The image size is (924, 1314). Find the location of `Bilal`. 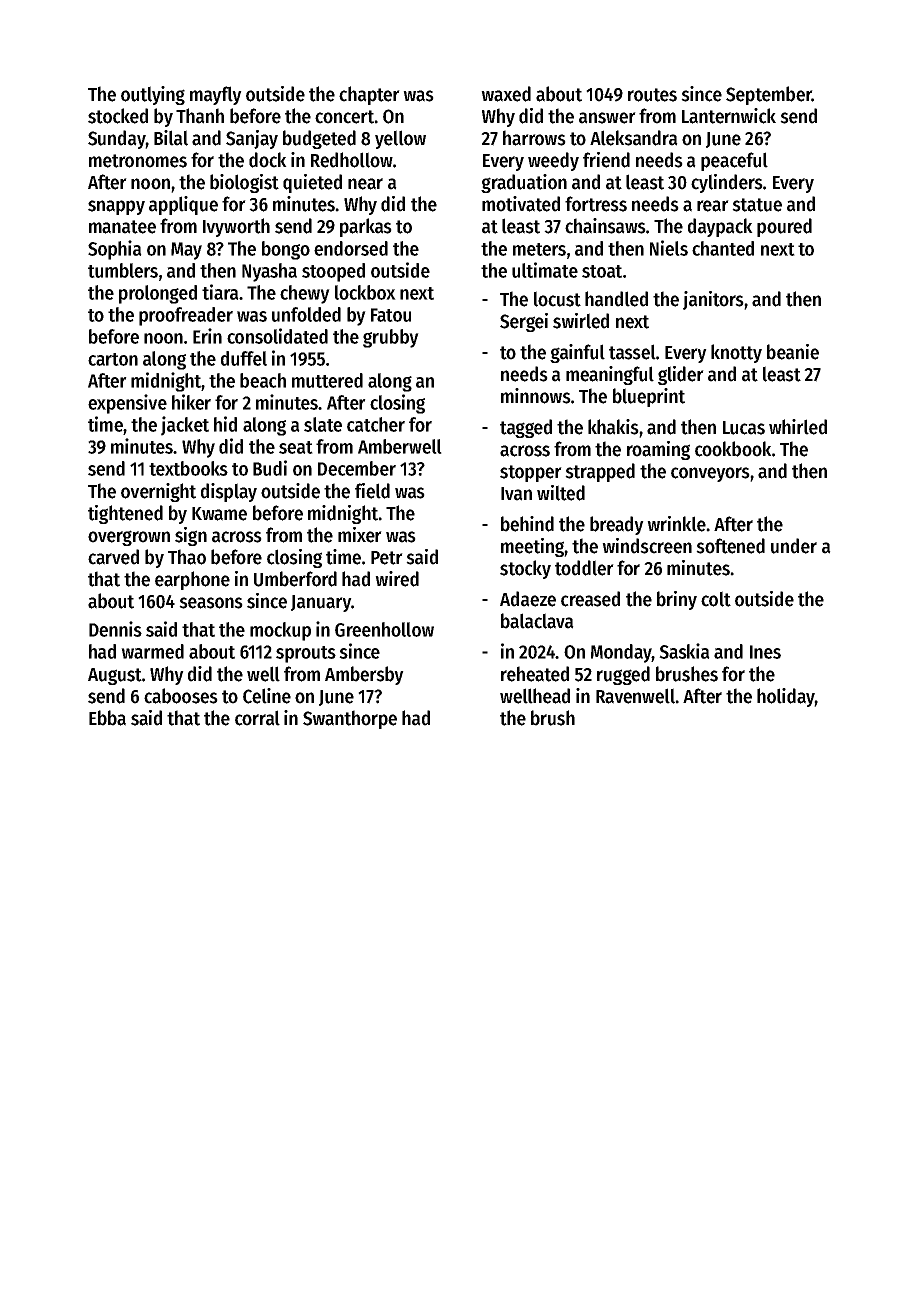

Bilal is located at coordinates (171, 138).
